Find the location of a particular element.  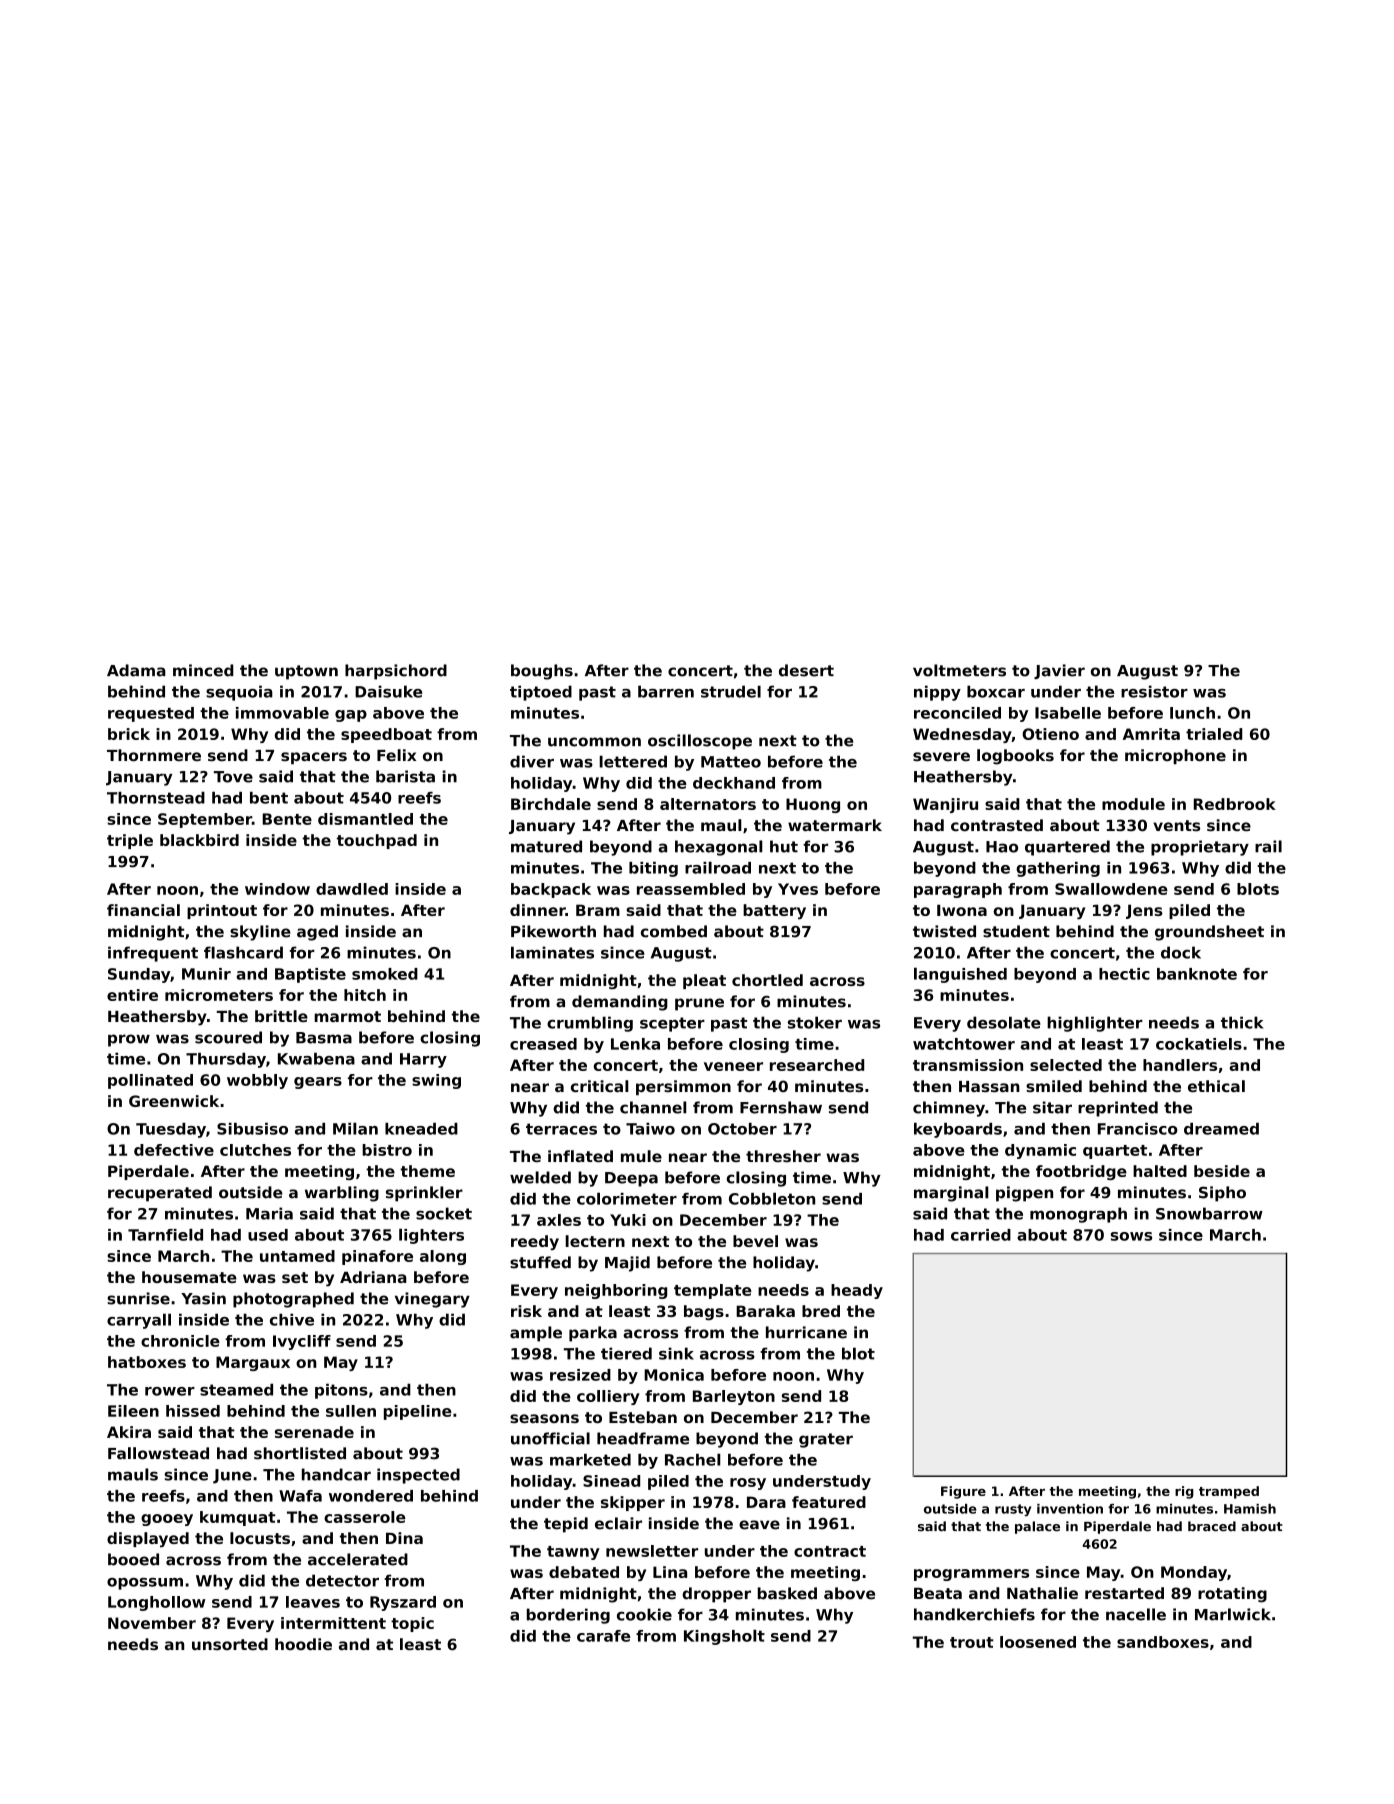

creased is located at coordinates (543, 1044).
